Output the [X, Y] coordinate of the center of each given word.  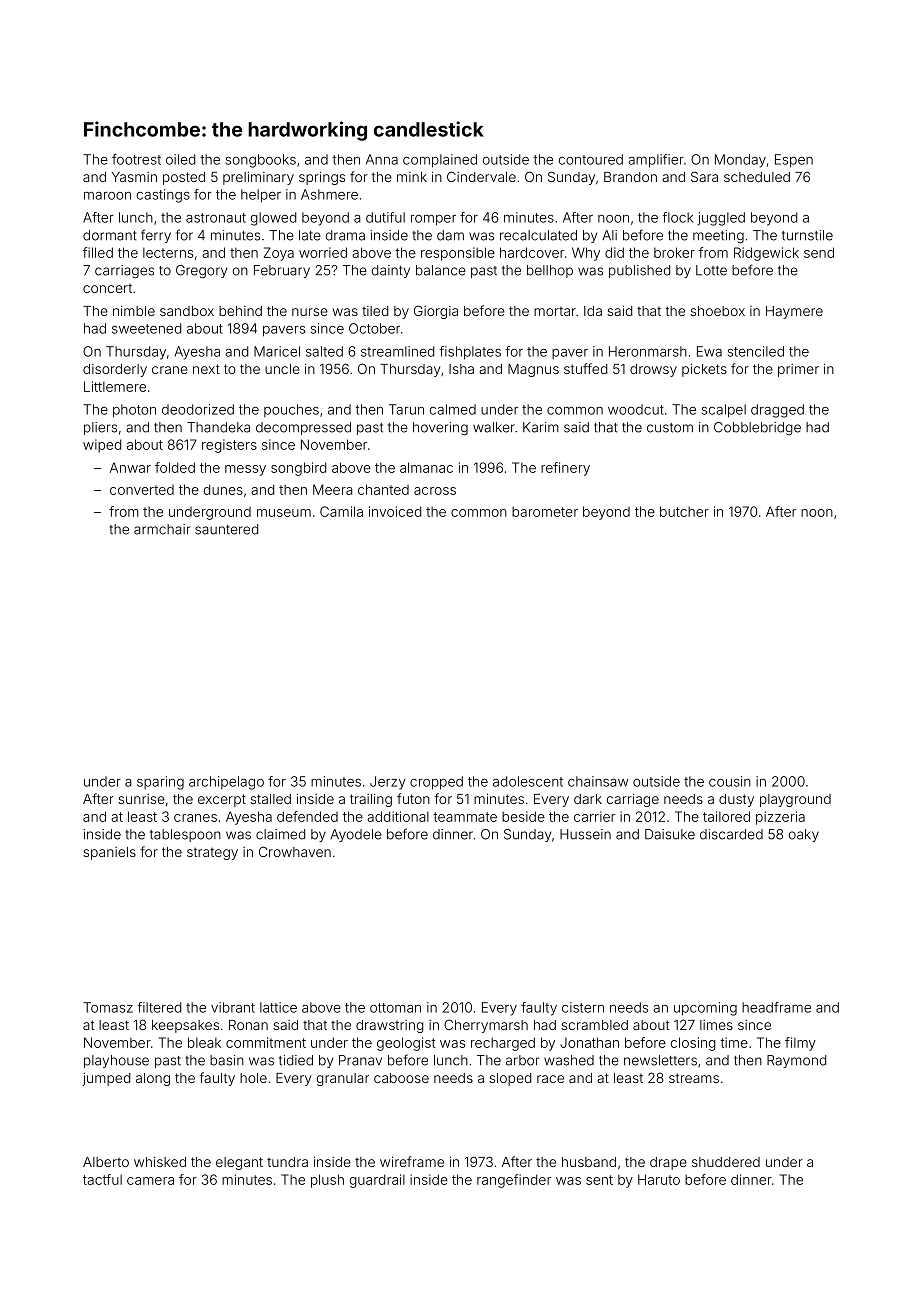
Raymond [796, 1061]
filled [98, 252]
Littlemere [115, 386]
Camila [341, 511]
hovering [440, 429]
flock [677, 217]
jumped [106, 1079]
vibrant [233, 1007]
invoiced [395, 511]
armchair [162, 529]
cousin [730, 781]
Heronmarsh [648, 351]
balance [441, 270]
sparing [160, 783]
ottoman [395, 1008]
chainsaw [598, 781]
